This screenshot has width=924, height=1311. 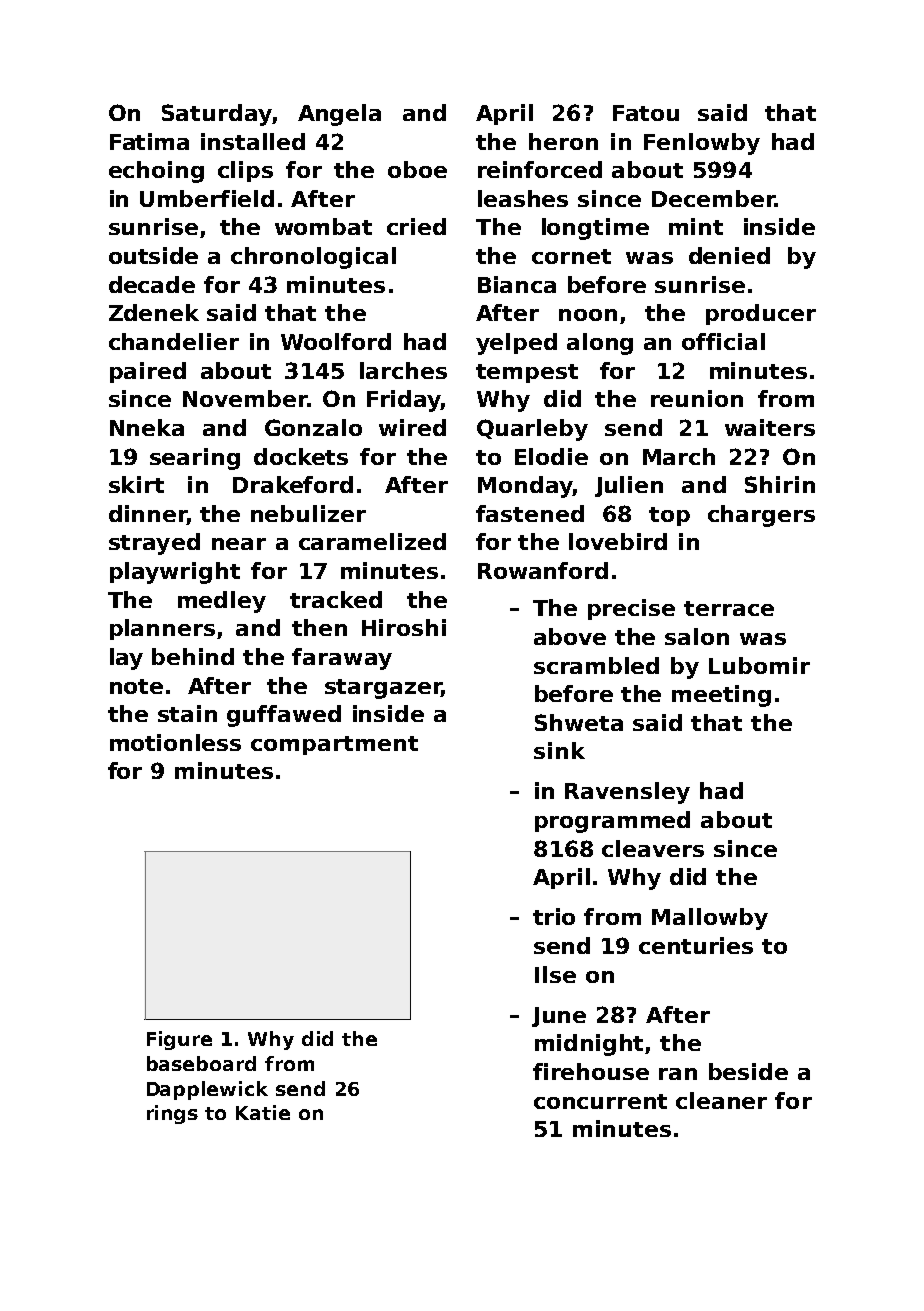 I want to click on Fatima, so click(x=149, y=141).
